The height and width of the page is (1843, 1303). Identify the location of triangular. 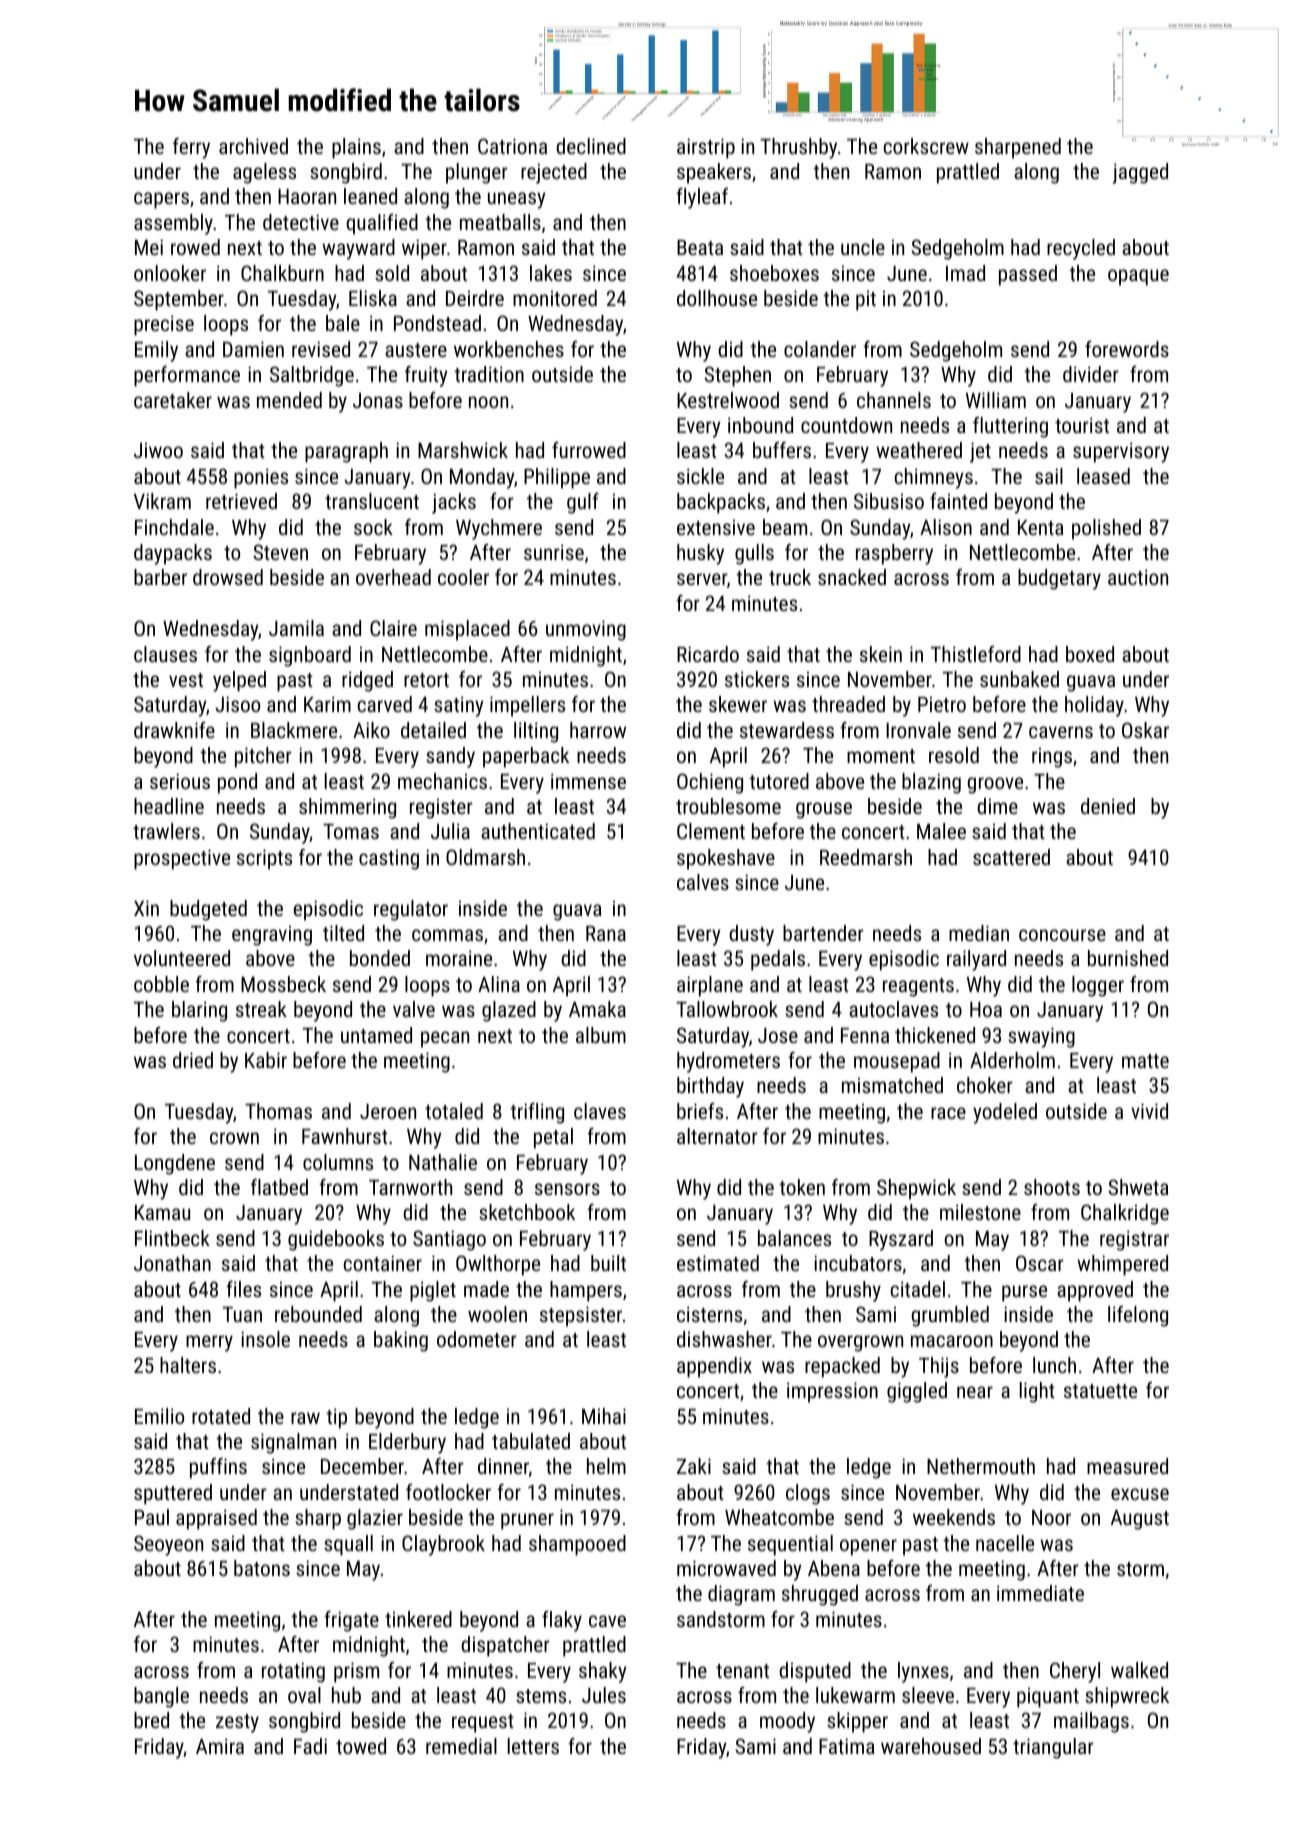
(1053, 1748).
